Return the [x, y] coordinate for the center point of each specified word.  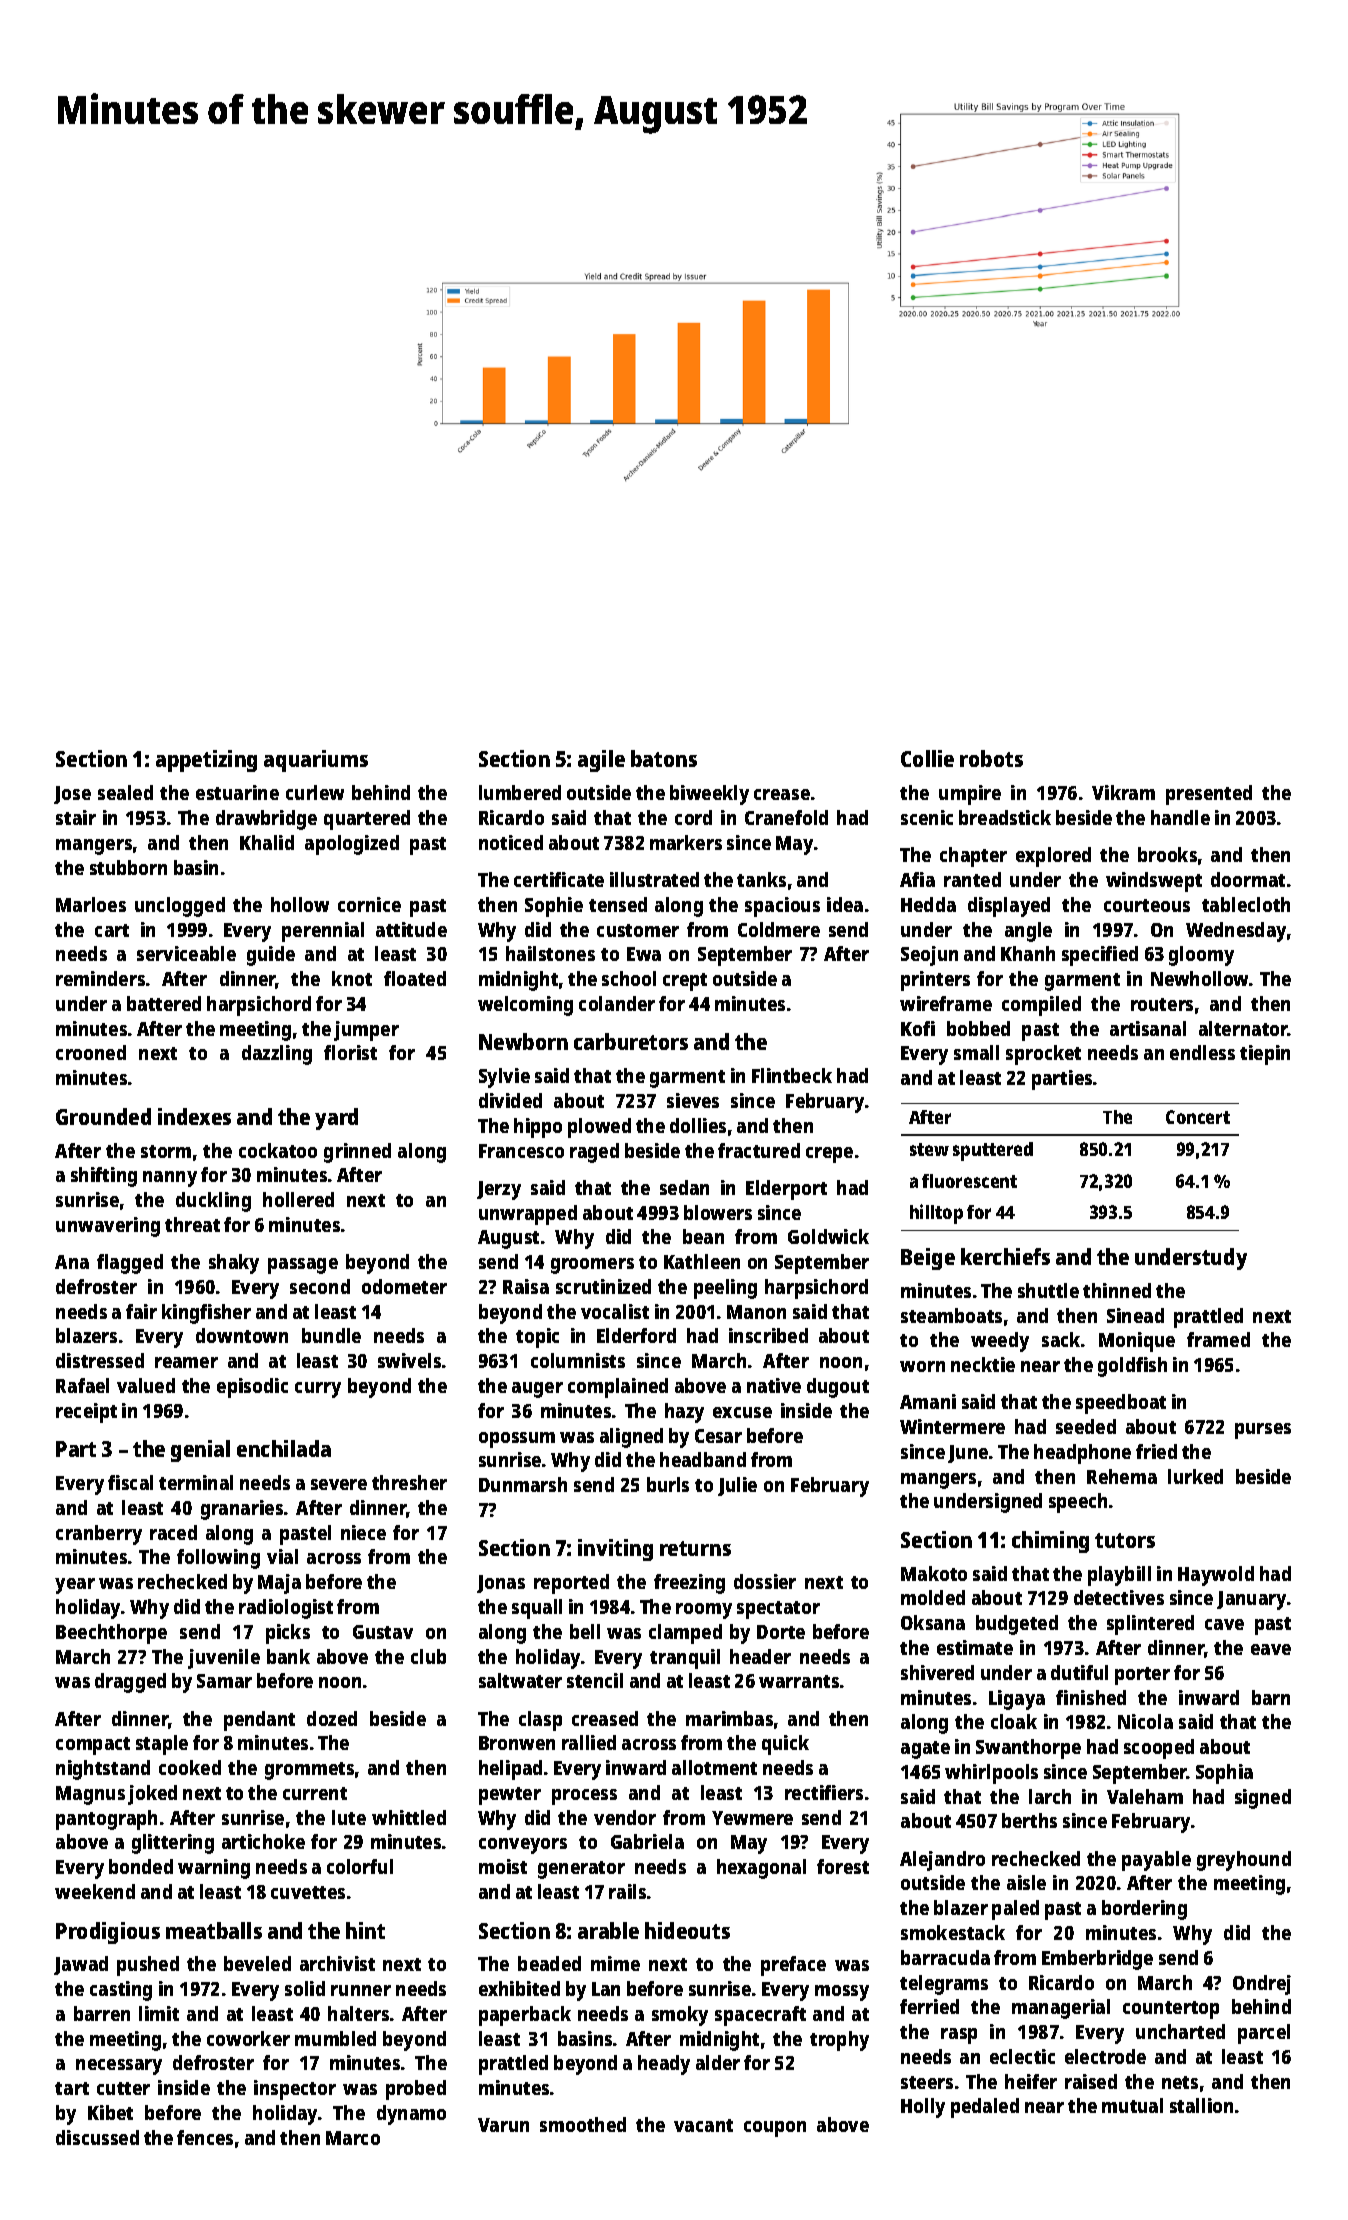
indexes [194, 1116]
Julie [737, 1486]
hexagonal [761, 1869]
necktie [983, 1364]
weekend [95, 1891]
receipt [86, 1413]
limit [159, 2013]
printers [935, 981]
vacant [703, 2125]
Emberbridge [1097, 1960]
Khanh [1028, 953]
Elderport [786, 1190]
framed [1218, 1339]
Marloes [91, 904]
